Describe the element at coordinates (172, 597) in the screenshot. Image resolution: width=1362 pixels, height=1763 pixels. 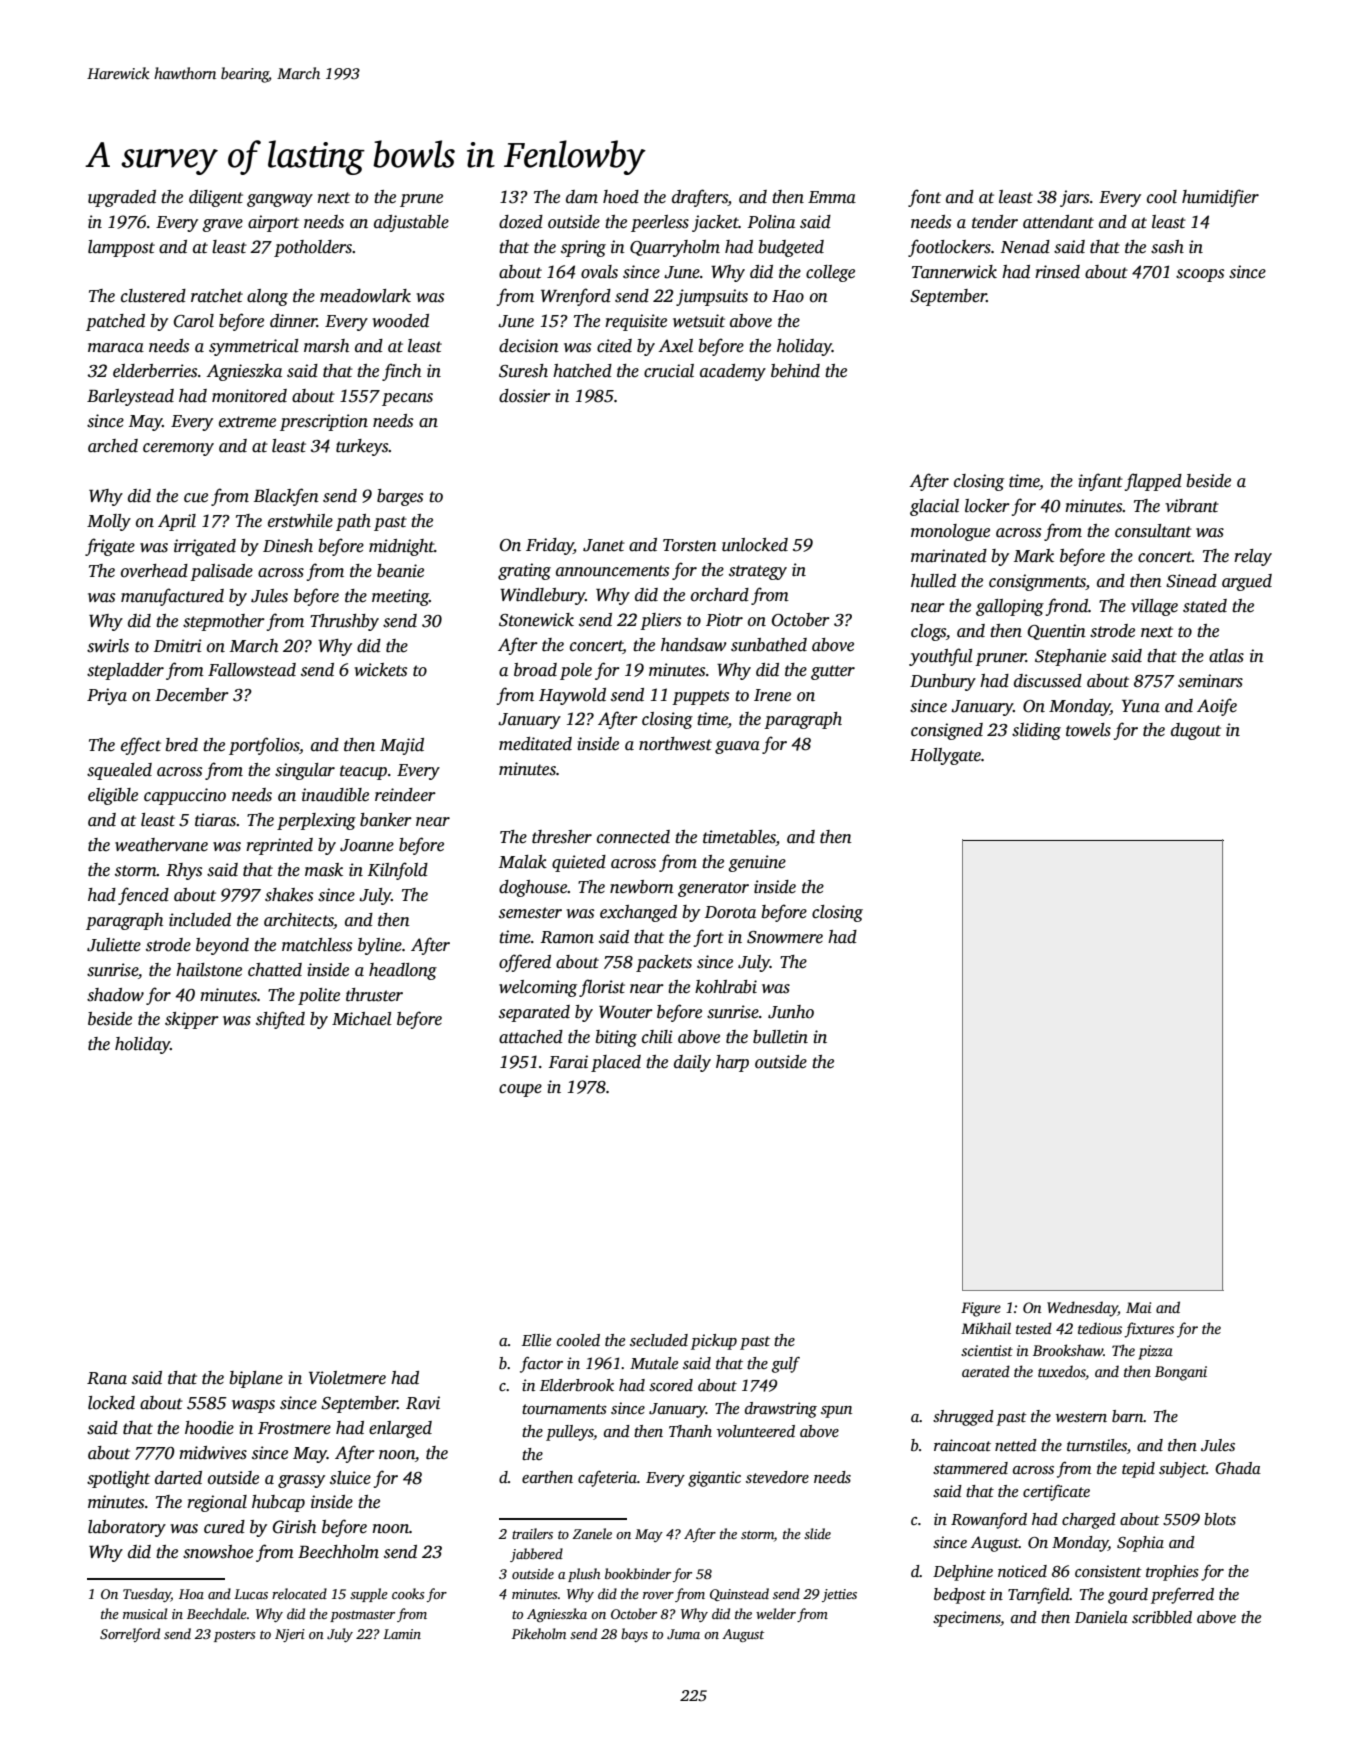
I see `manufactured` at that location.
